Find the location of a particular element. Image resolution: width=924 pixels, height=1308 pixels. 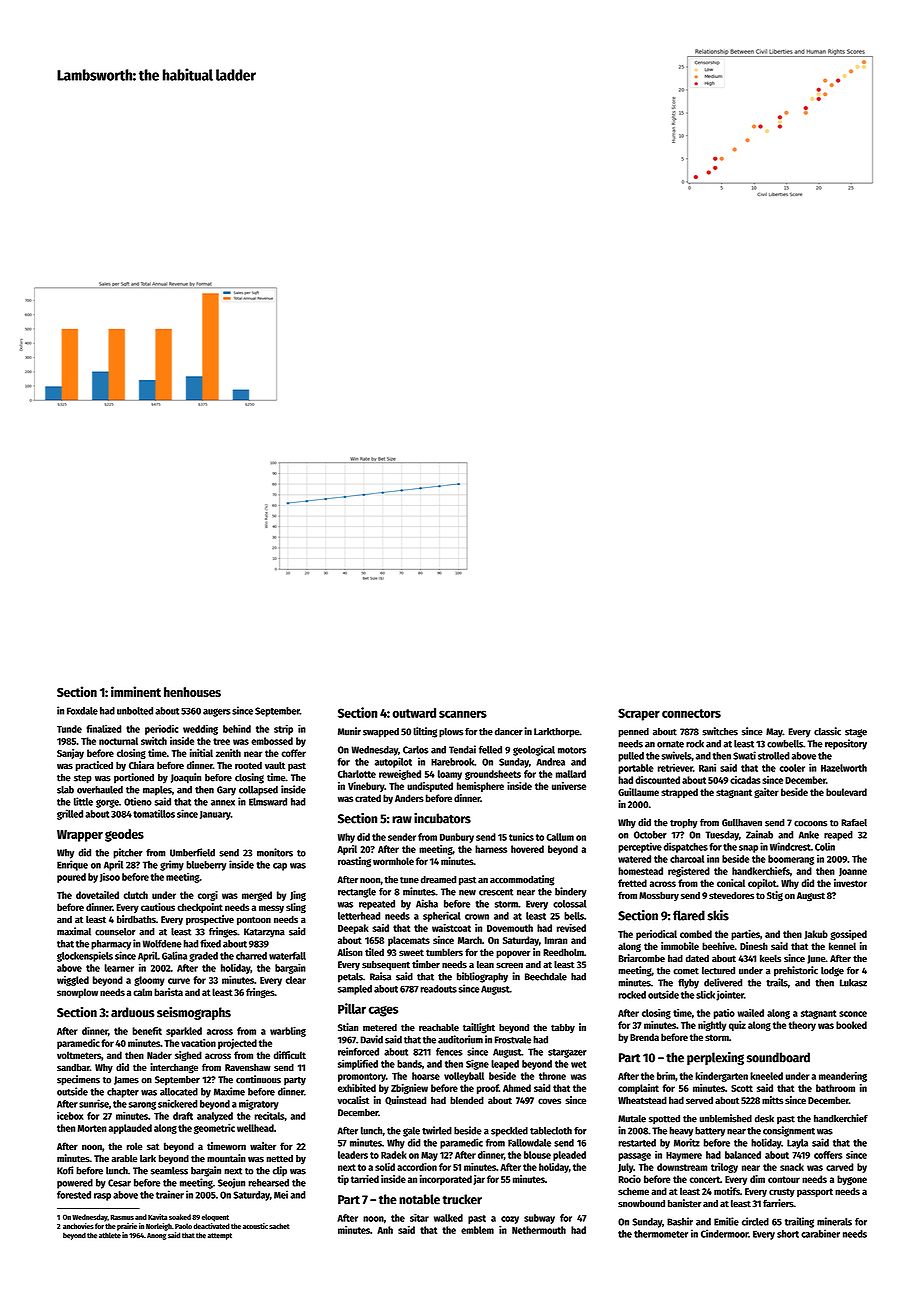

Elmsward is located at coordinates (268, 802).
